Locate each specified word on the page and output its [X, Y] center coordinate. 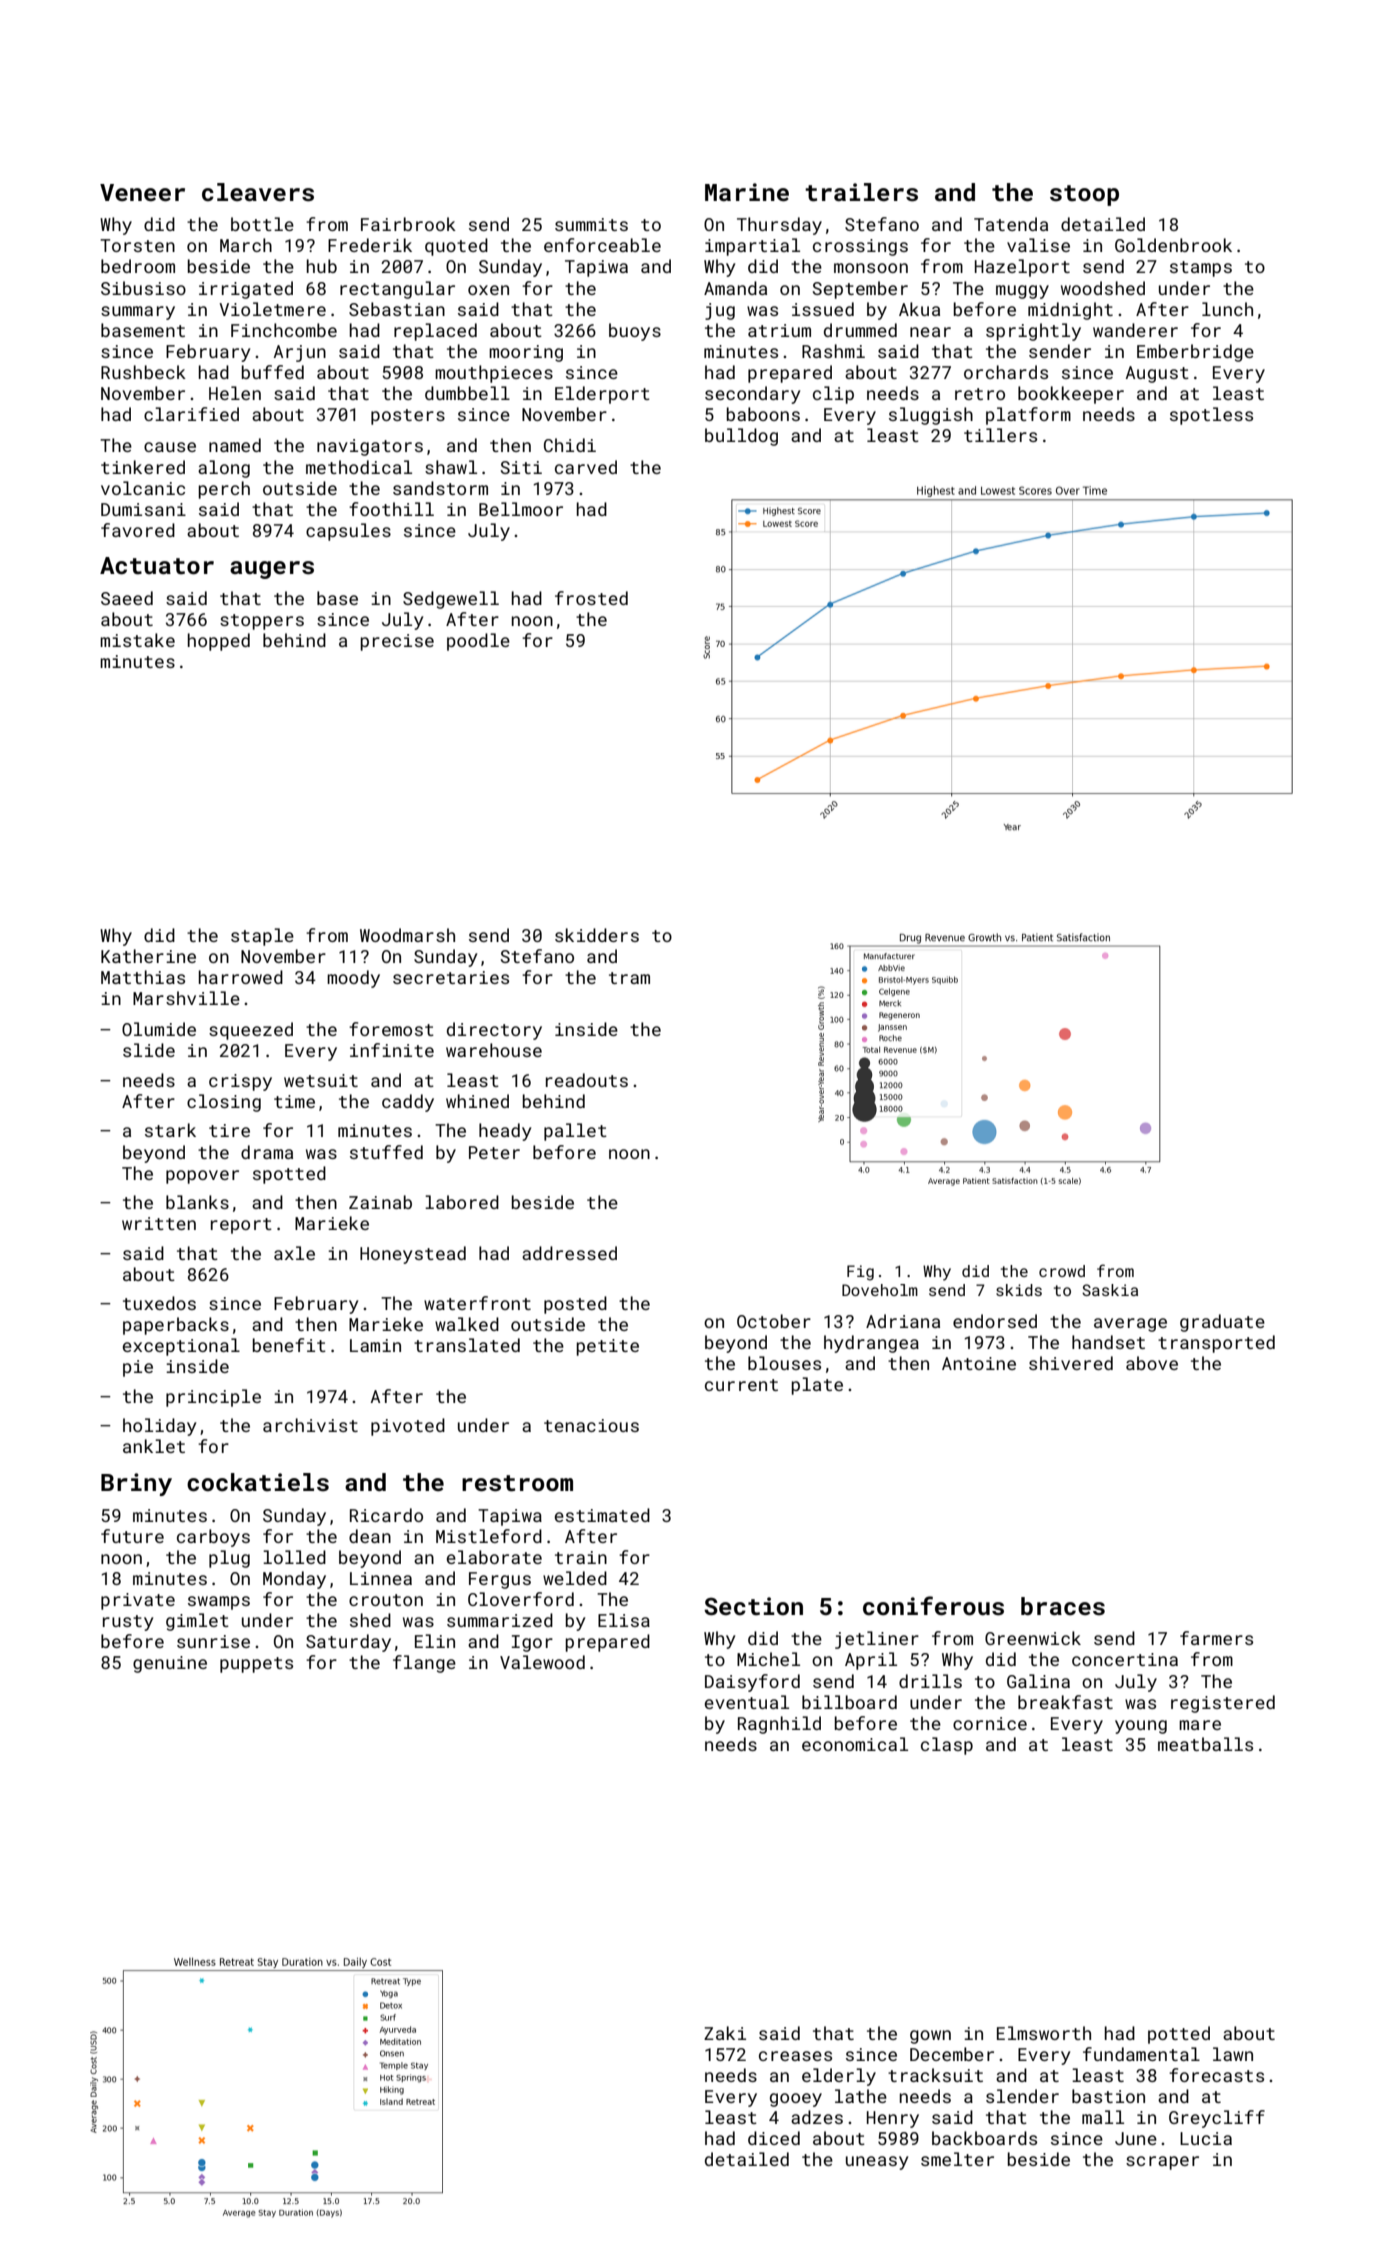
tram [629, 978]
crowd [1062, 1271]
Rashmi [833, 351]
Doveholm [880, 1290]
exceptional [181, 1347]
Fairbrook [408, 224]
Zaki [725, 2033]
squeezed [251, 1031]
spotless [1211, 416]
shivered [1071, 1363]
